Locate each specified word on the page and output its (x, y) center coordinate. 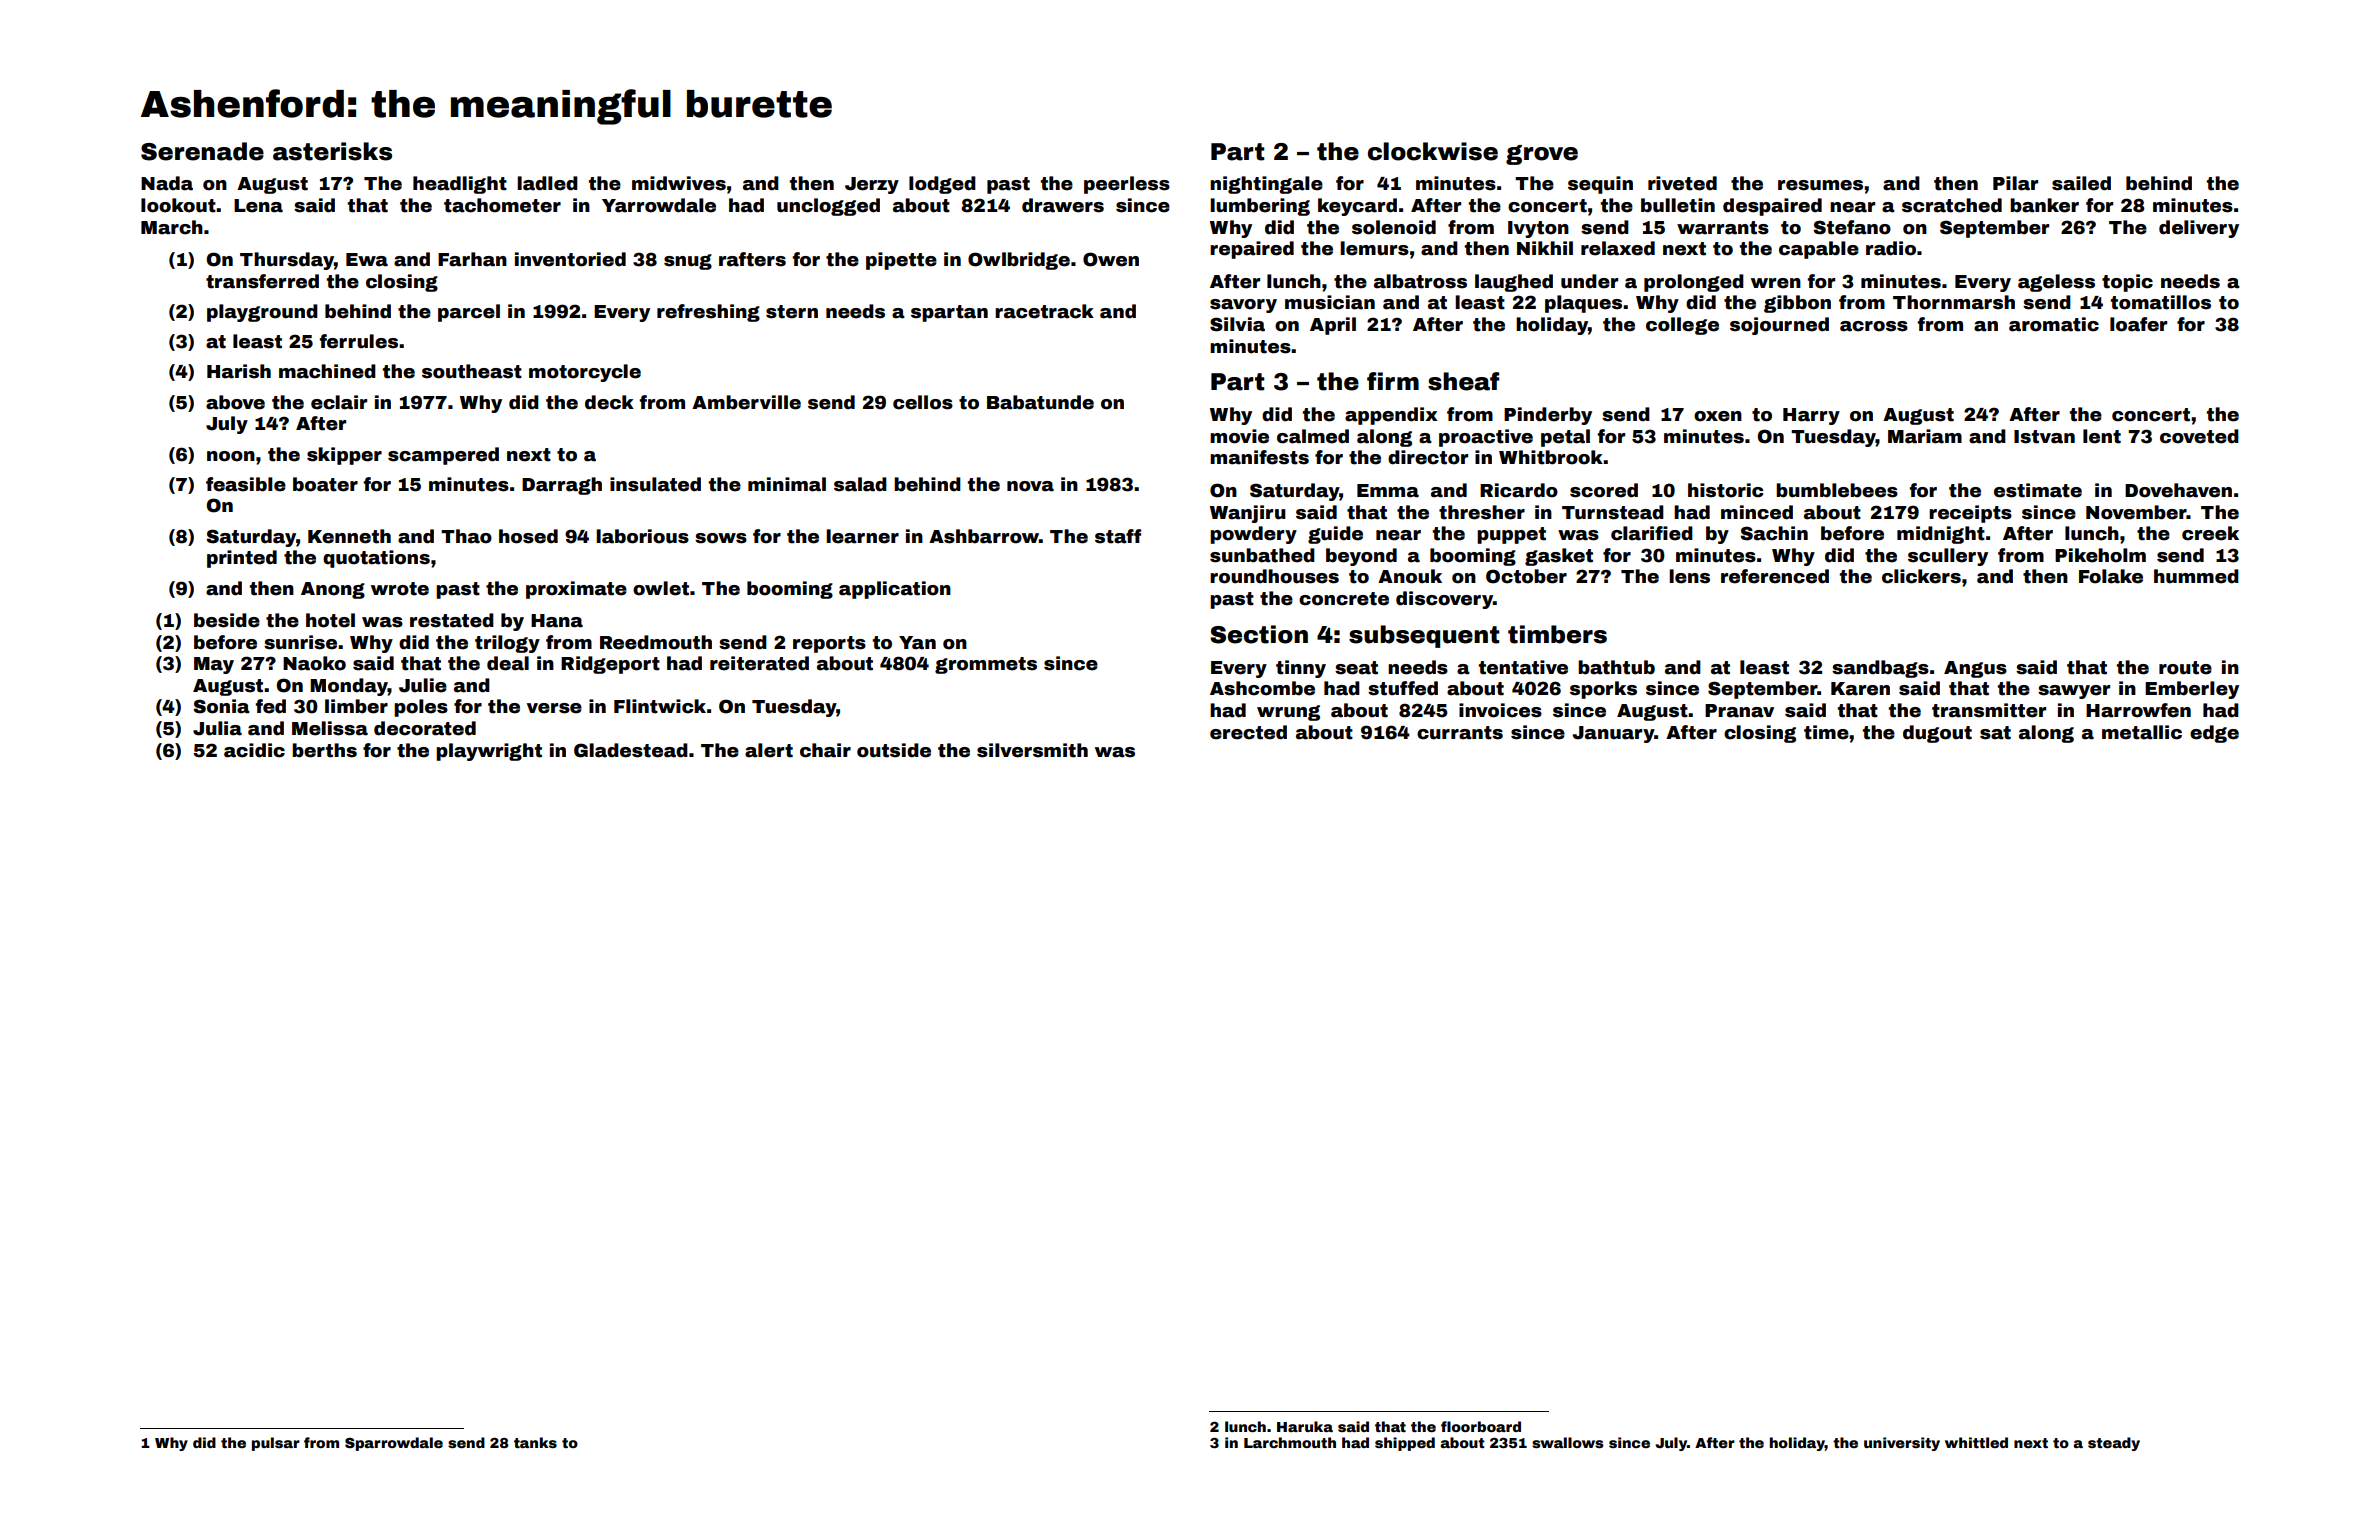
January (1613, 734)
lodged (942, 185)
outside (894, 750)
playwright (489, 752)
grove (1542, 155)
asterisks (332, 151)
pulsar (276, 1444)
